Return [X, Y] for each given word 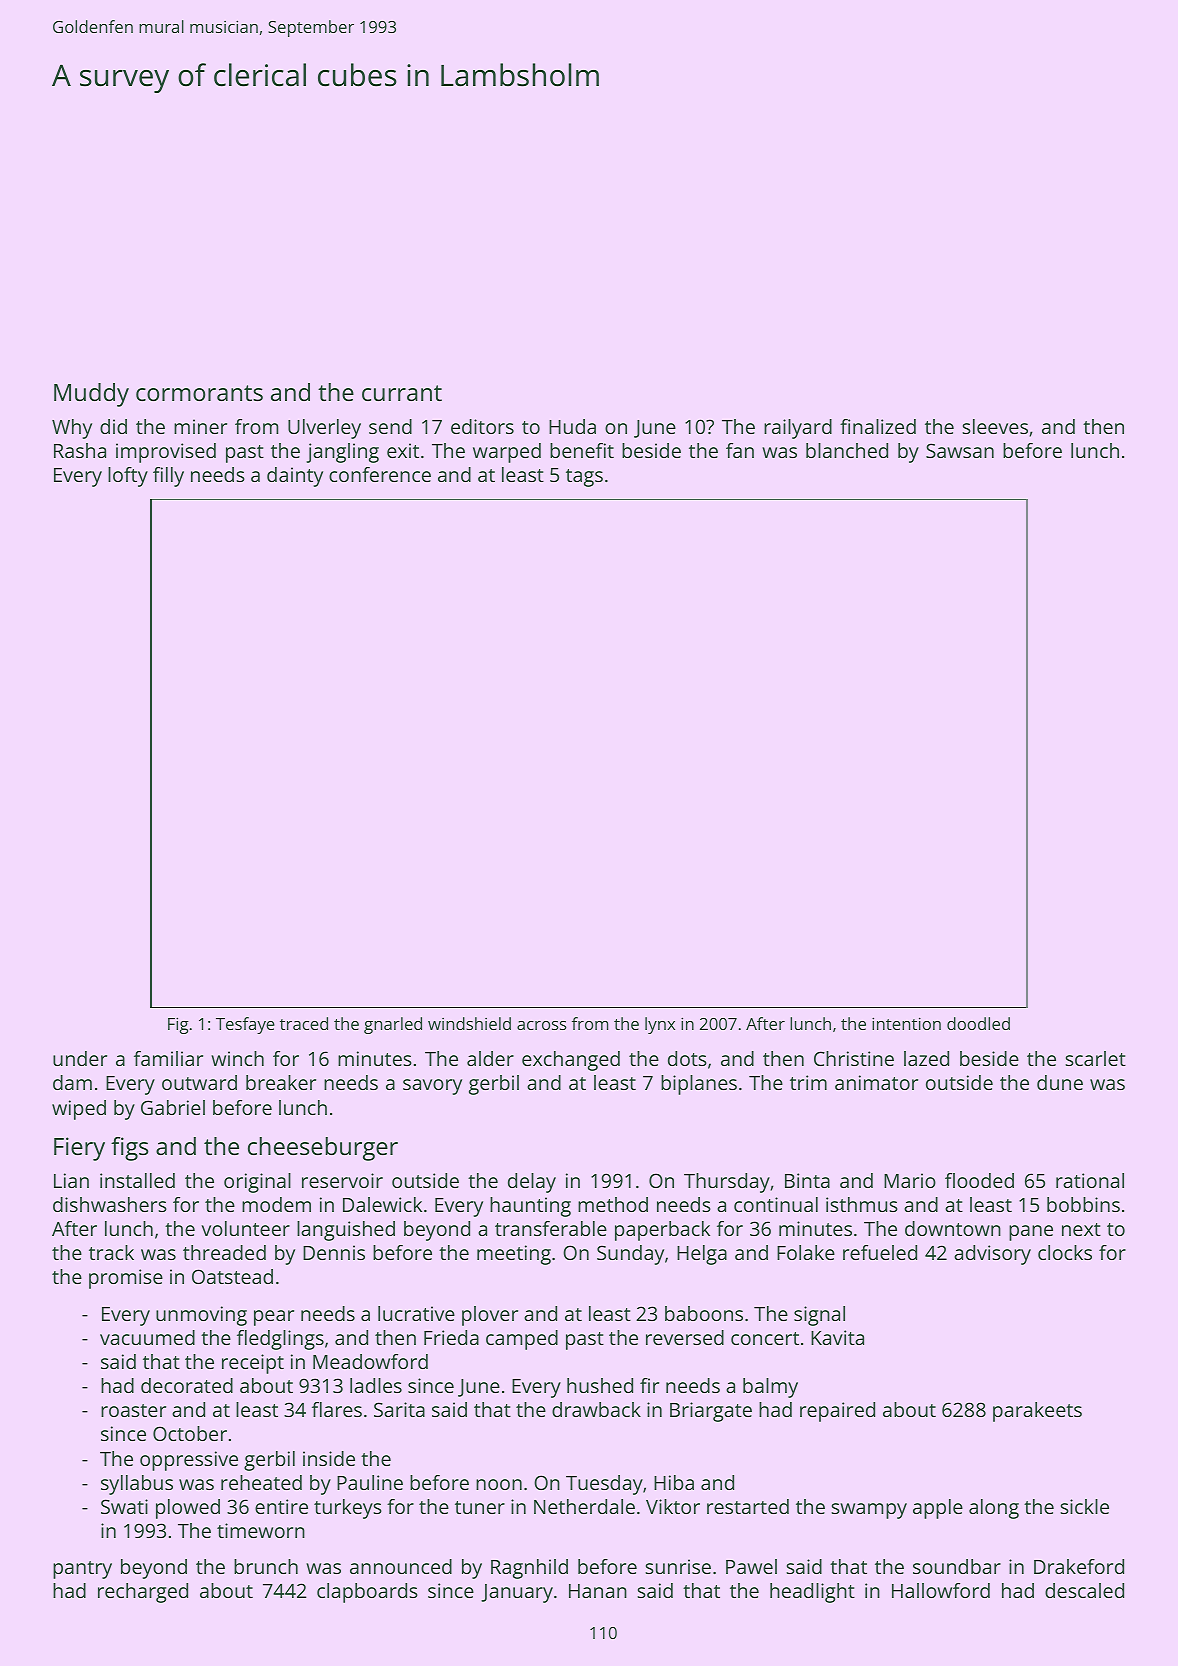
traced [304, 1023]
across [541, 1025]
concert [765, 1338]
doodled [978, 1023]
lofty [128, 477]
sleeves [995, 426]
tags [584, 478]
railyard [798, 429]
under [80, 1058]
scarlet [1096, 1058]
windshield [469, 1023]
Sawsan [960, 450]
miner [200, 426]
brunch [266, 1566]
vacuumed [147, 1337]
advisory [992, 1255]
